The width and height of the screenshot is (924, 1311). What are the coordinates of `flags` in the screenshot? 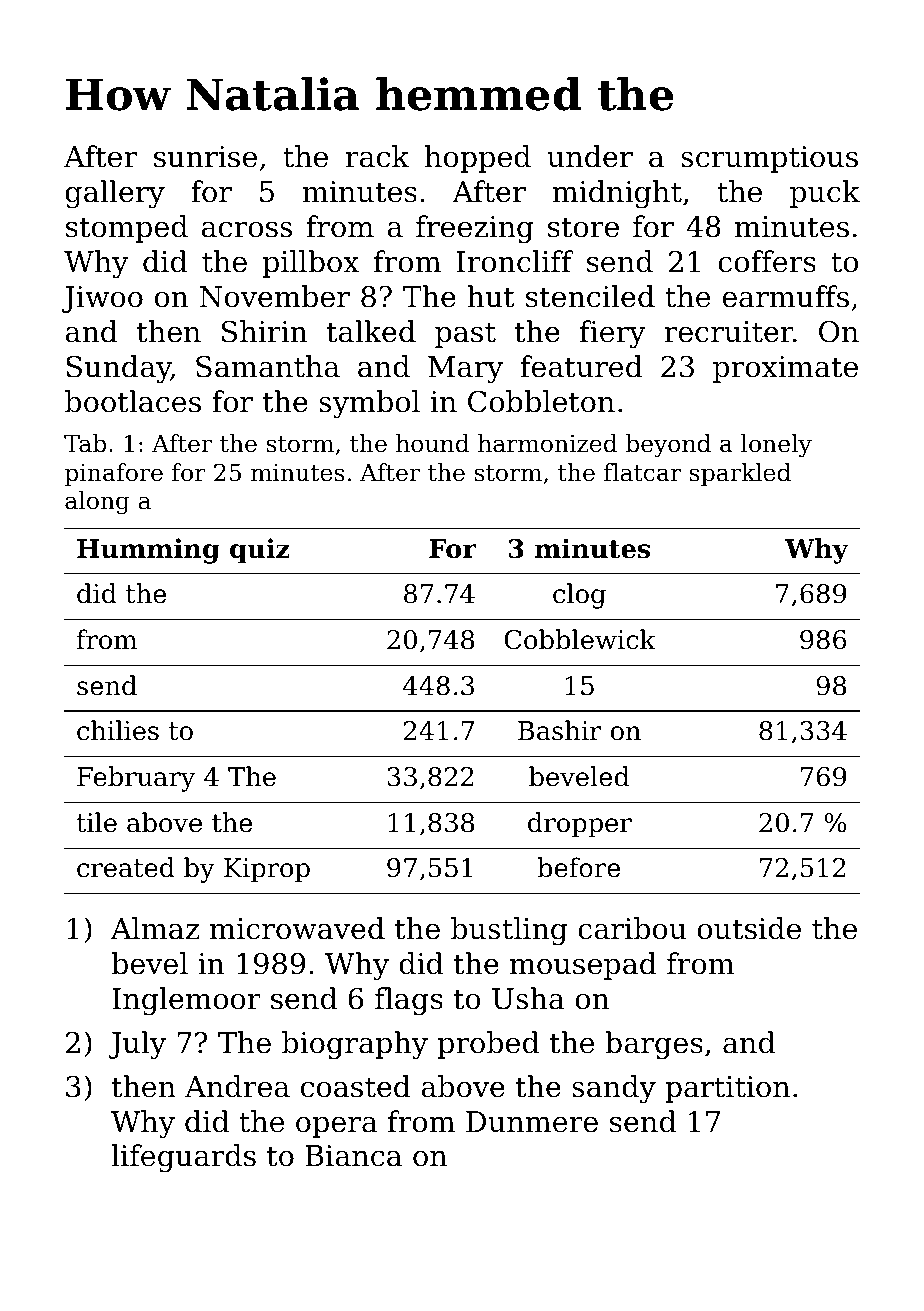 It's located at (409, 1001).
